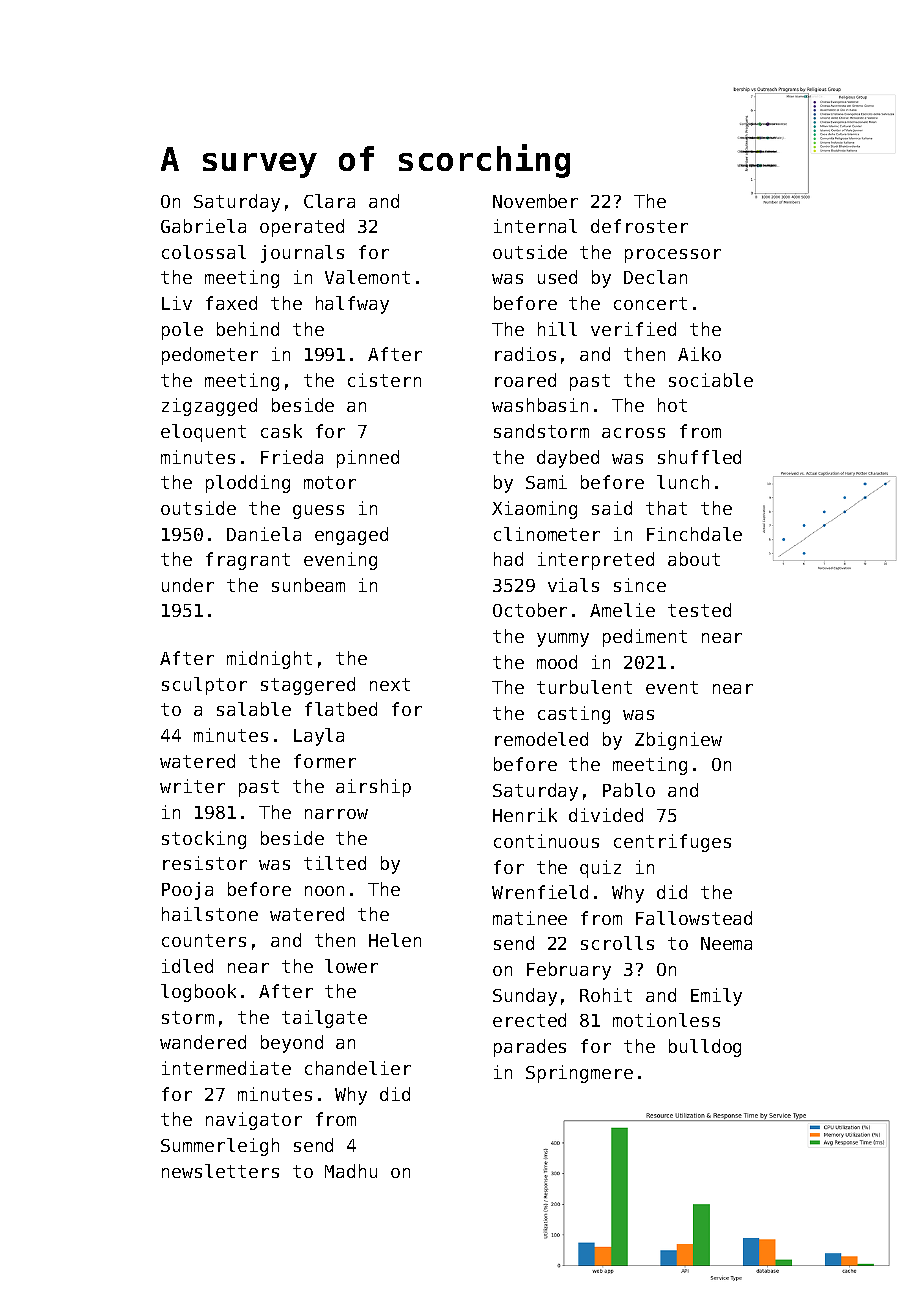 This image has height=1311, width=924. What do you see at coordinates (633, 329) in the image?
I see `verified` at bounding box center [633, 329].
